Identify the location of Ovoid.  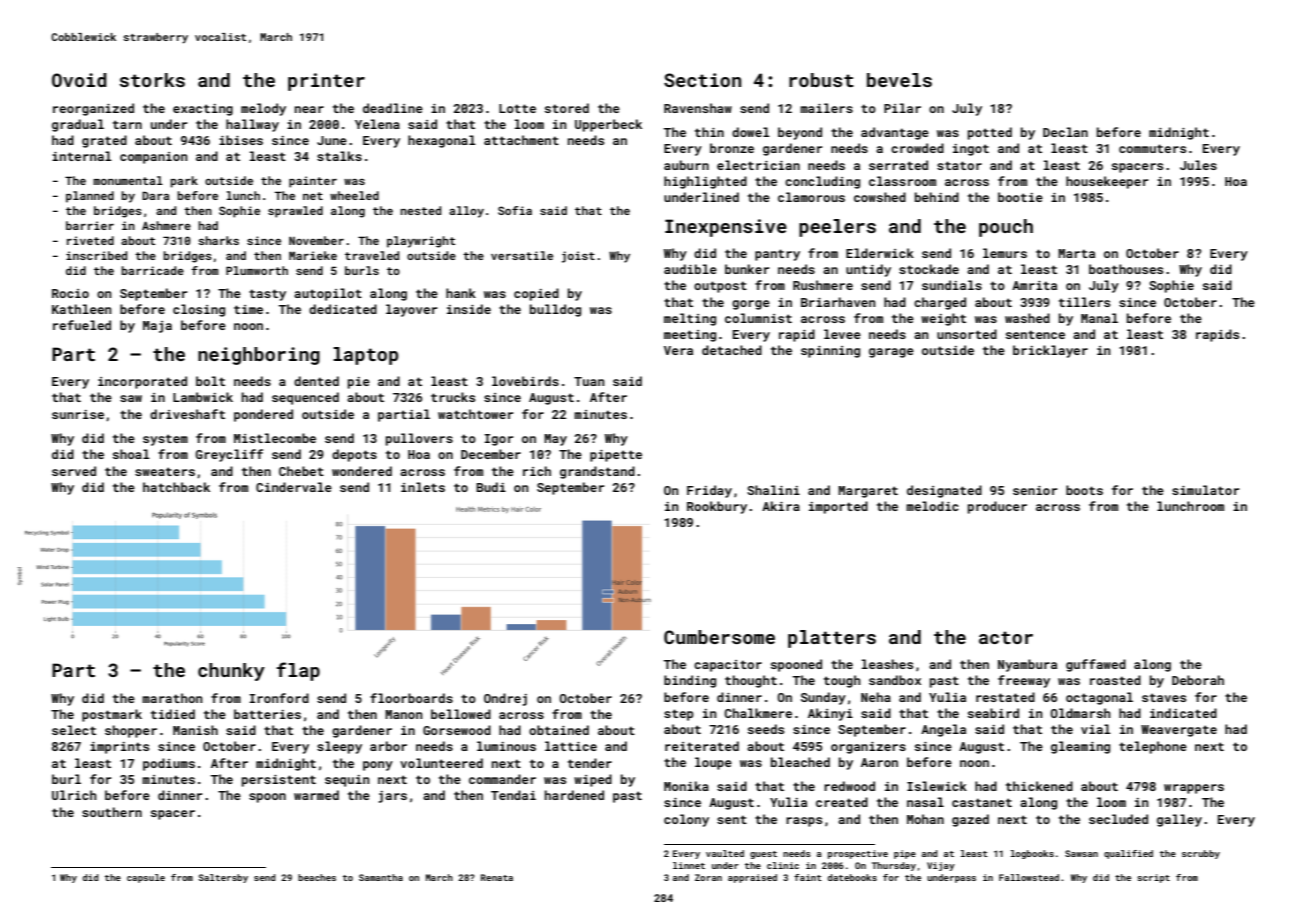
(79, 80).
